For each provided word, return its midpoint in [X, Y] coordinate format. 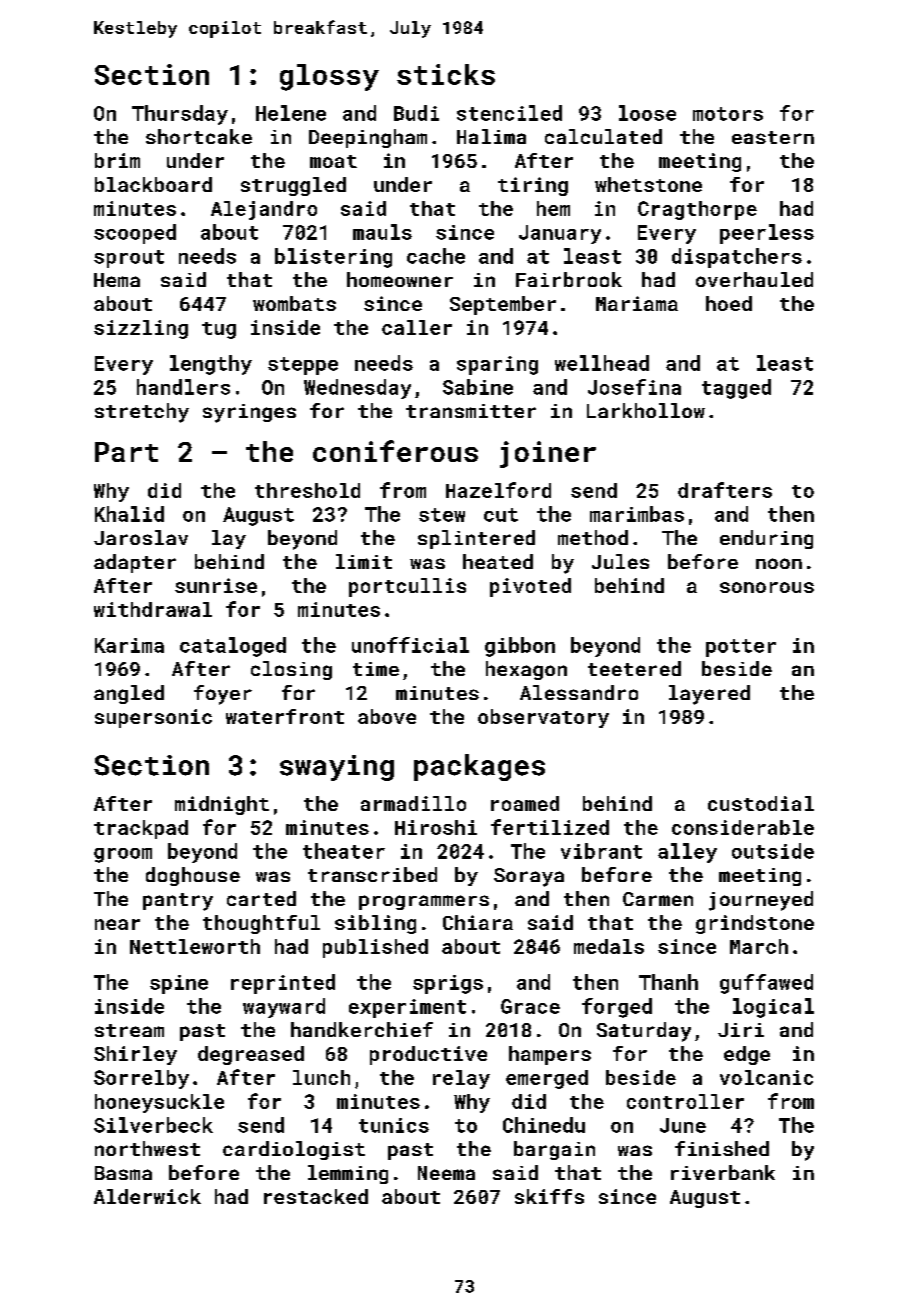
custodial [761, 803]
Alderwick [147, 1196]
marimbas [637, 514]
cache [436, 256]
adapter [135, 563]
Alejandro [264, 210]
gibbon [520, 647]
